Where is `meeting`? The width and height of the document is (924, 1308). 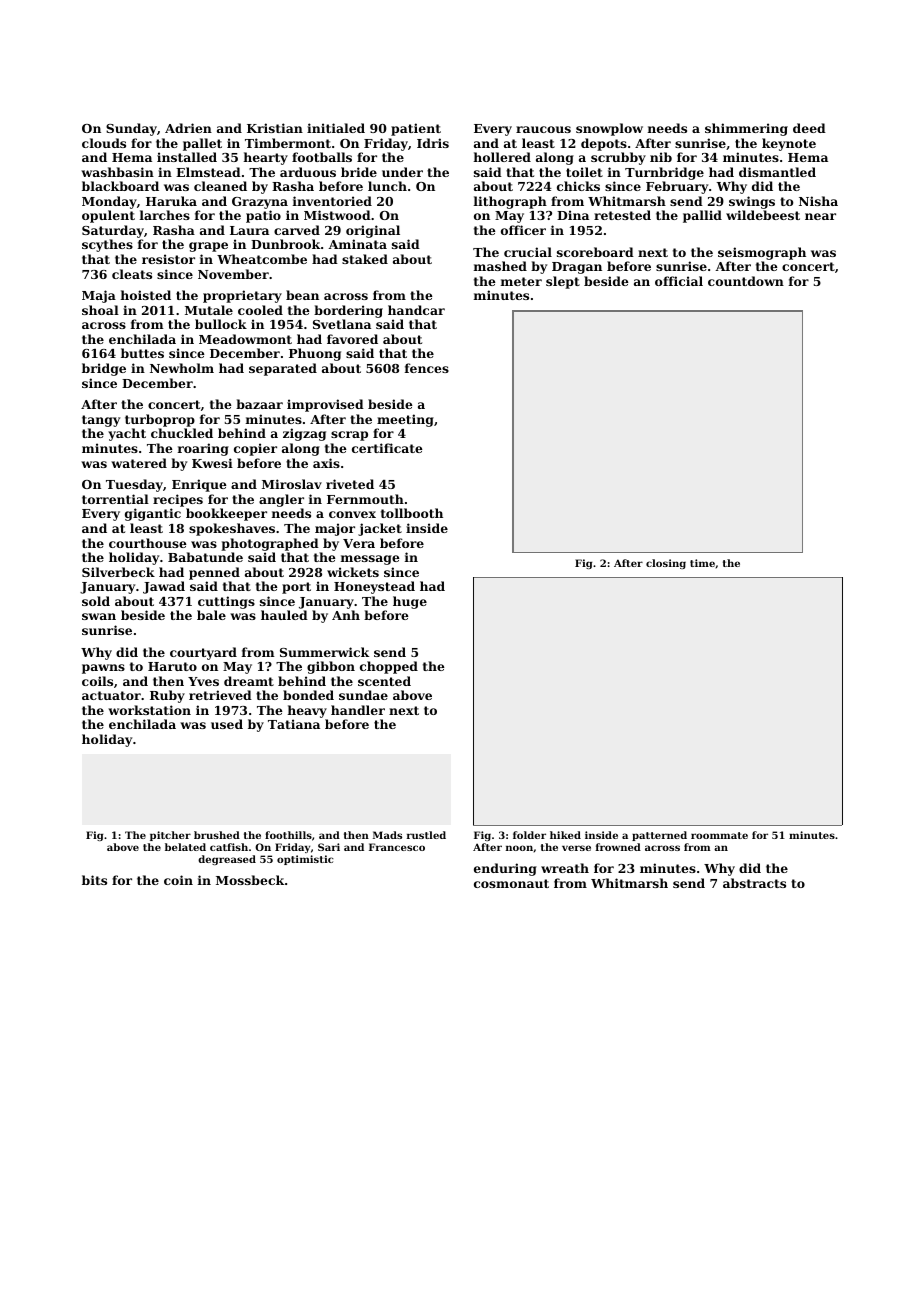
meeting is located at coordinates (405, 420).
